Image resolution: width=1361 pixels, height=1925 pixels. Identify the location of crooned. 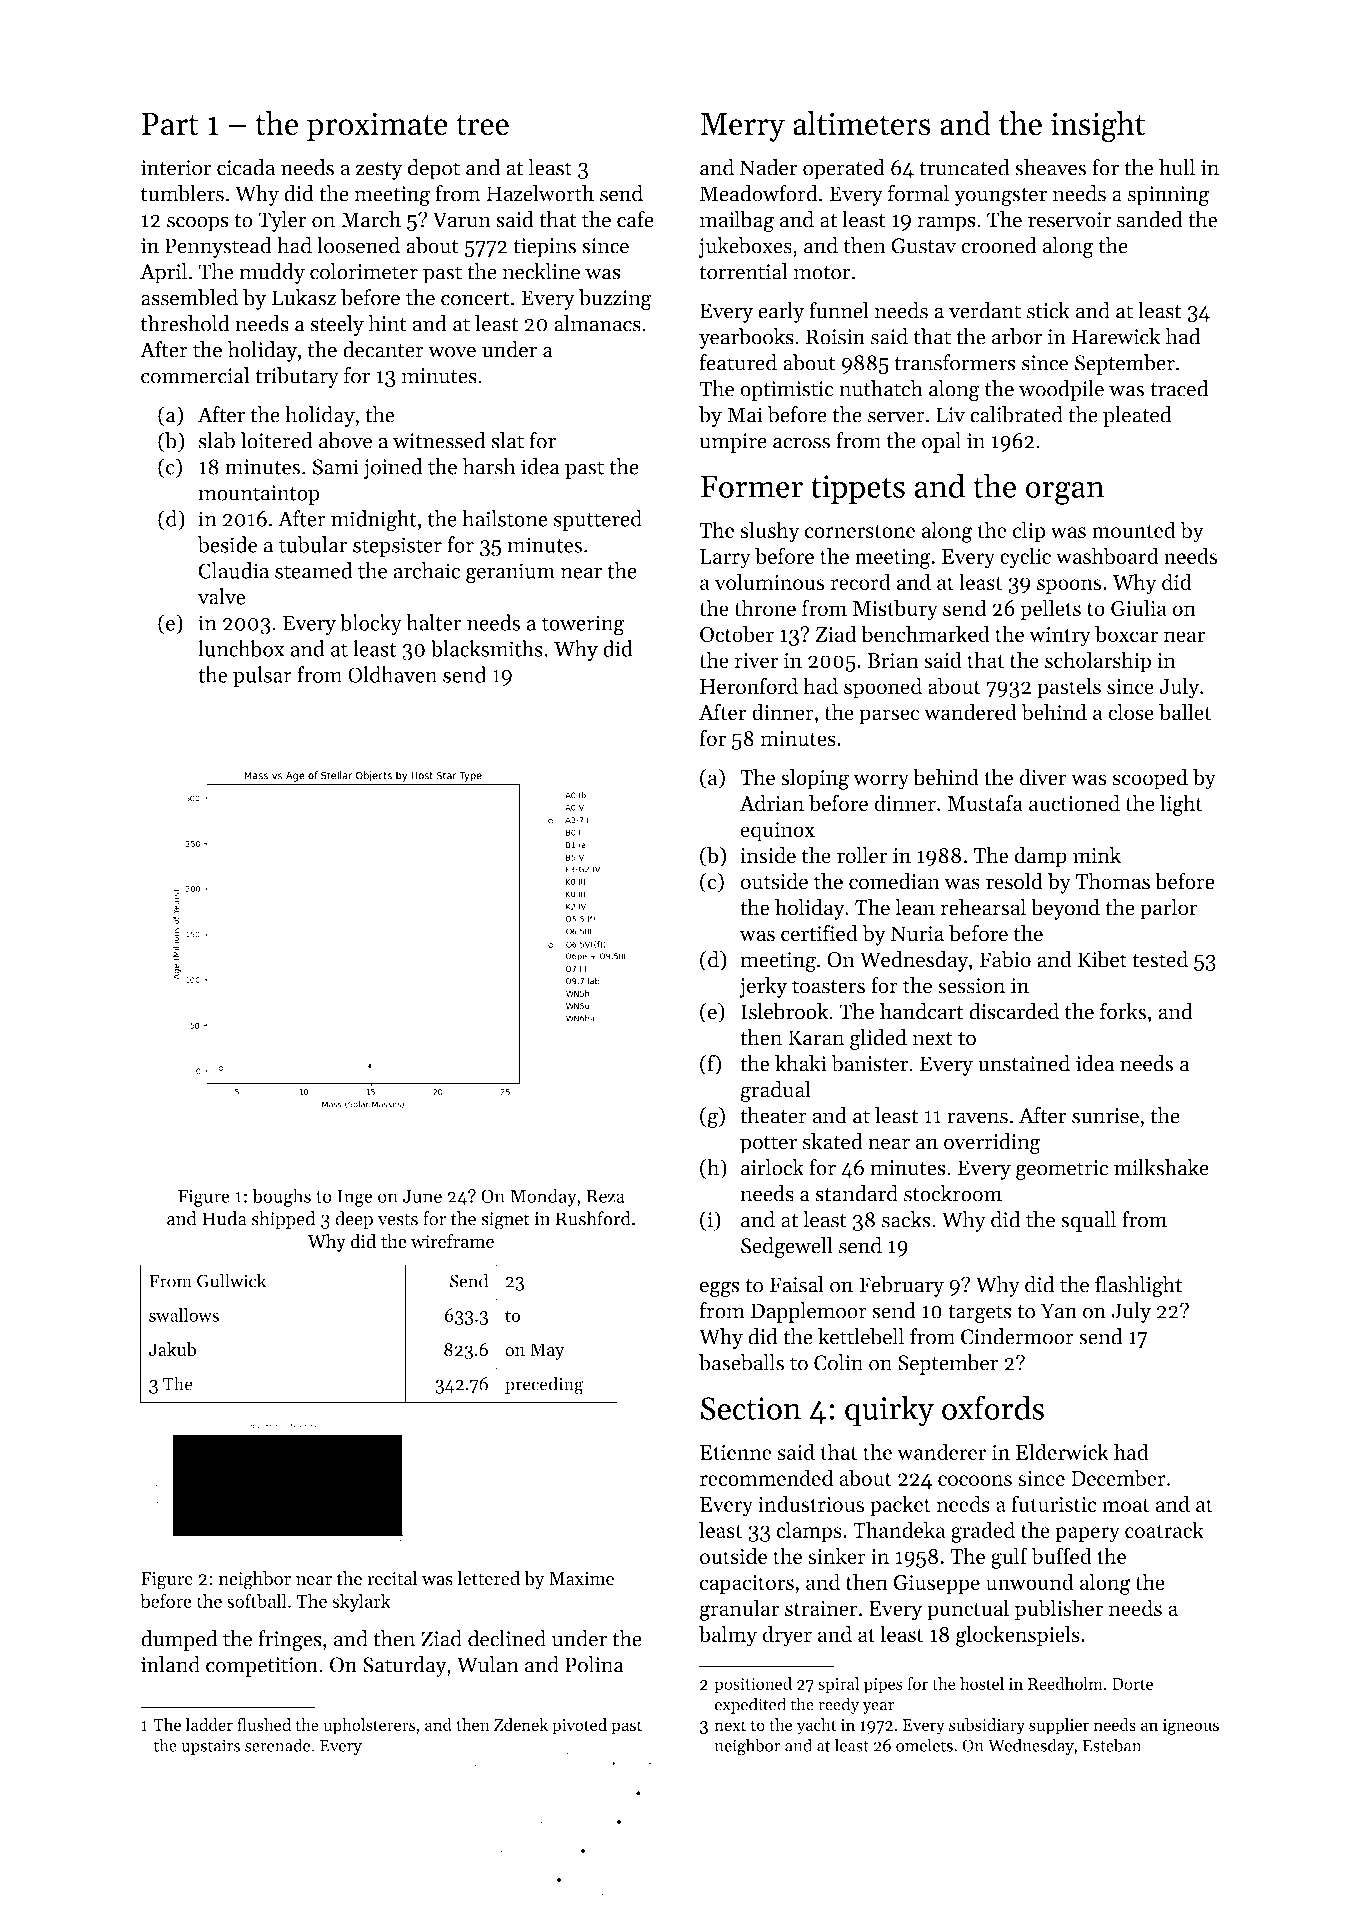
(999, 245).
